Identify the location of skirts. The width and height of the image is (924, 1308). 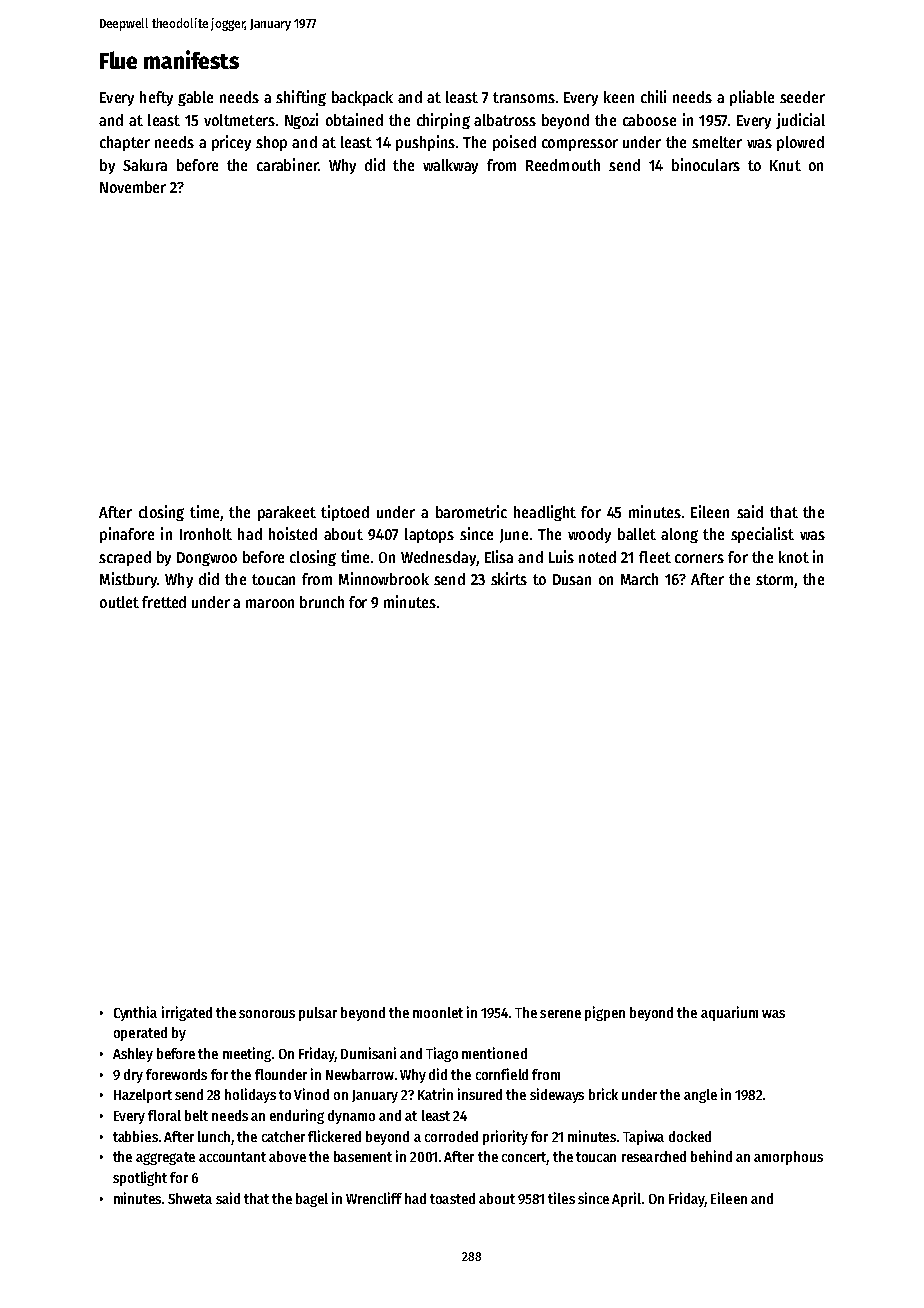
(509, 578).
